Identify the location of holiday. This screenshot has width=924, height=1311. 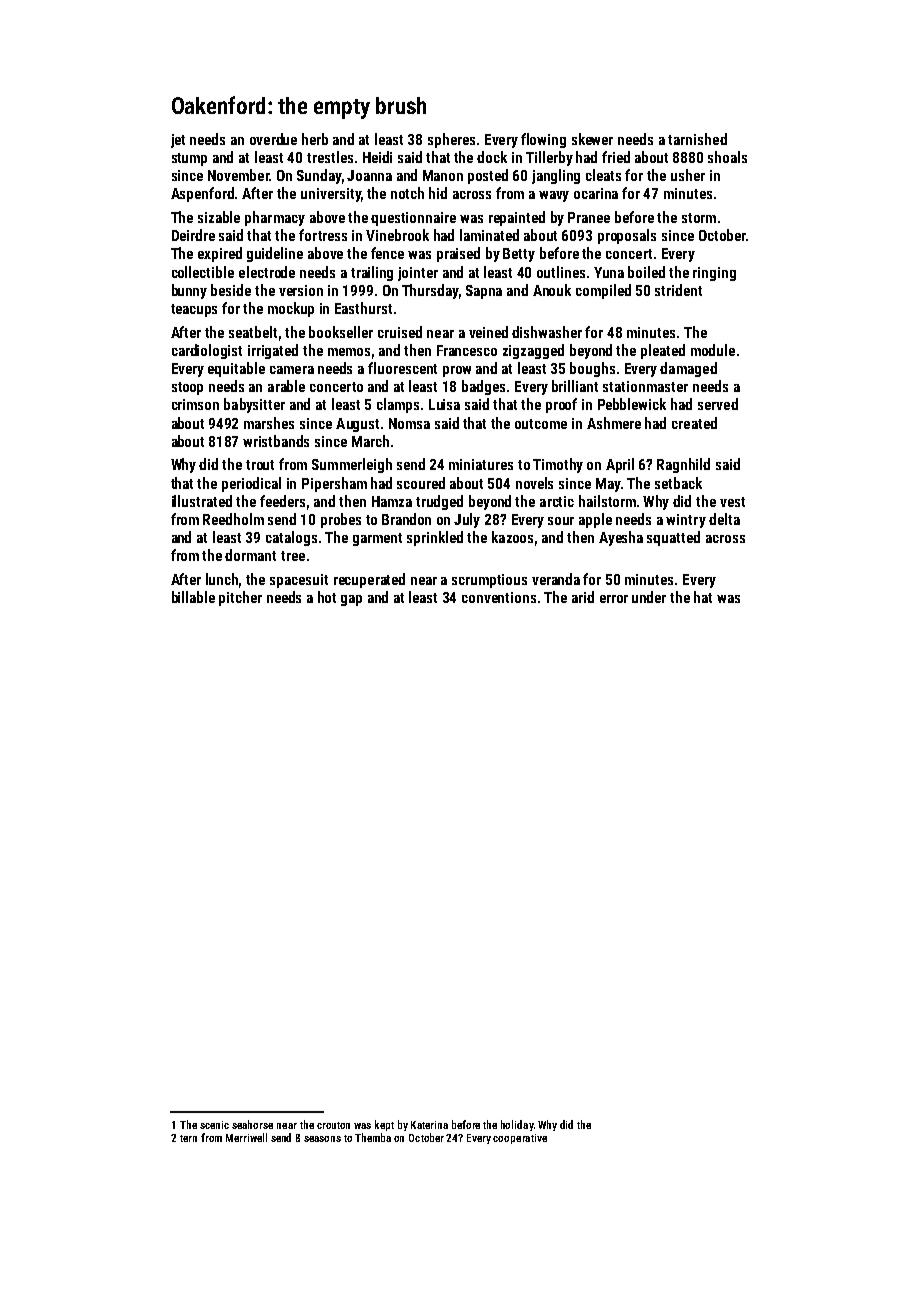
(517, 1125).
